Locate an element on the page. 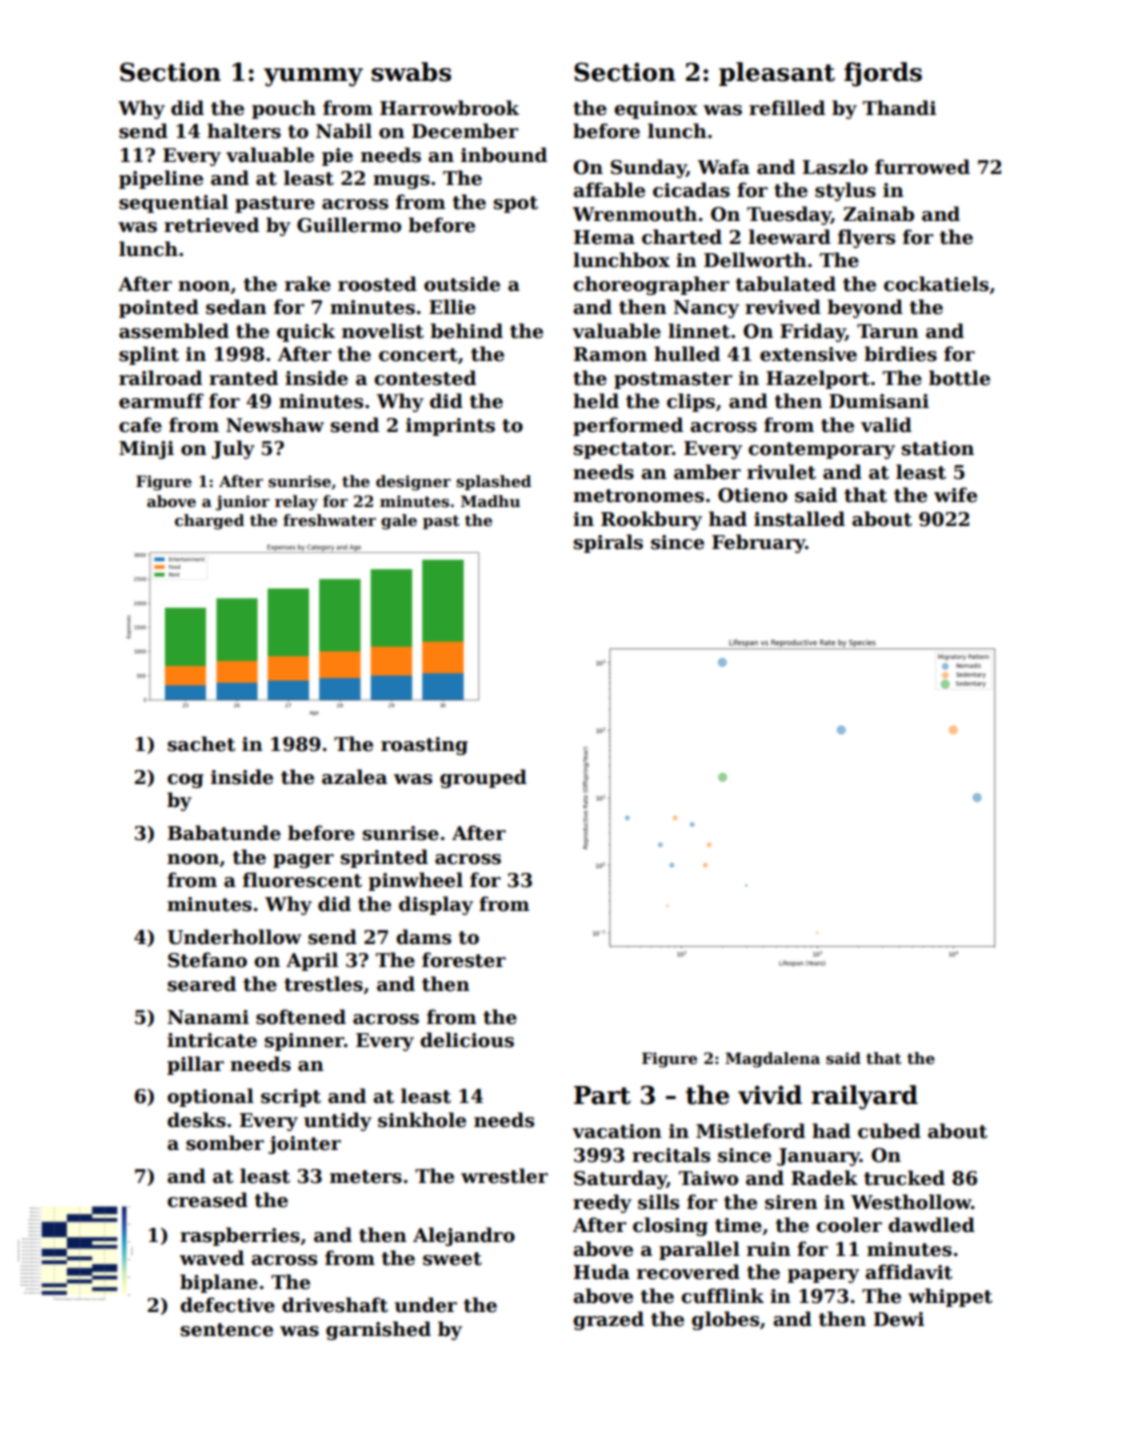 This document has height=1452, width=1122. choreographer is located at coordinates (651, 285).
